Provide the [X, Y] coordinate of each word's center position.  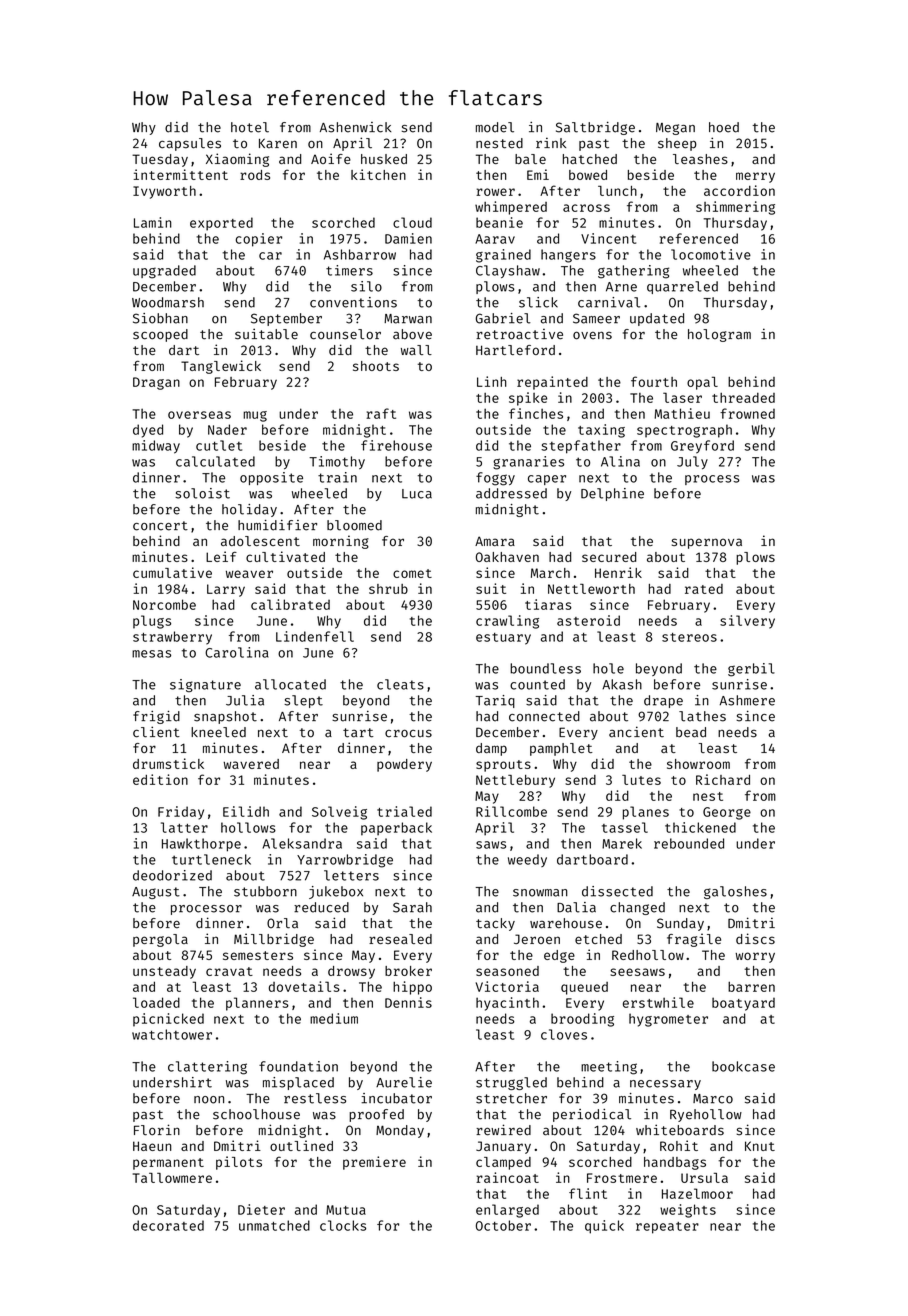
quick [604, 1227]
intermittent [181, 174]
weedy [527, 860]
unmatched [274, 1225]
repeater [667, 1228]
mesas [151, 654]
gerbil [751, 670]
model [495, 127]
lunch [617, 191]
